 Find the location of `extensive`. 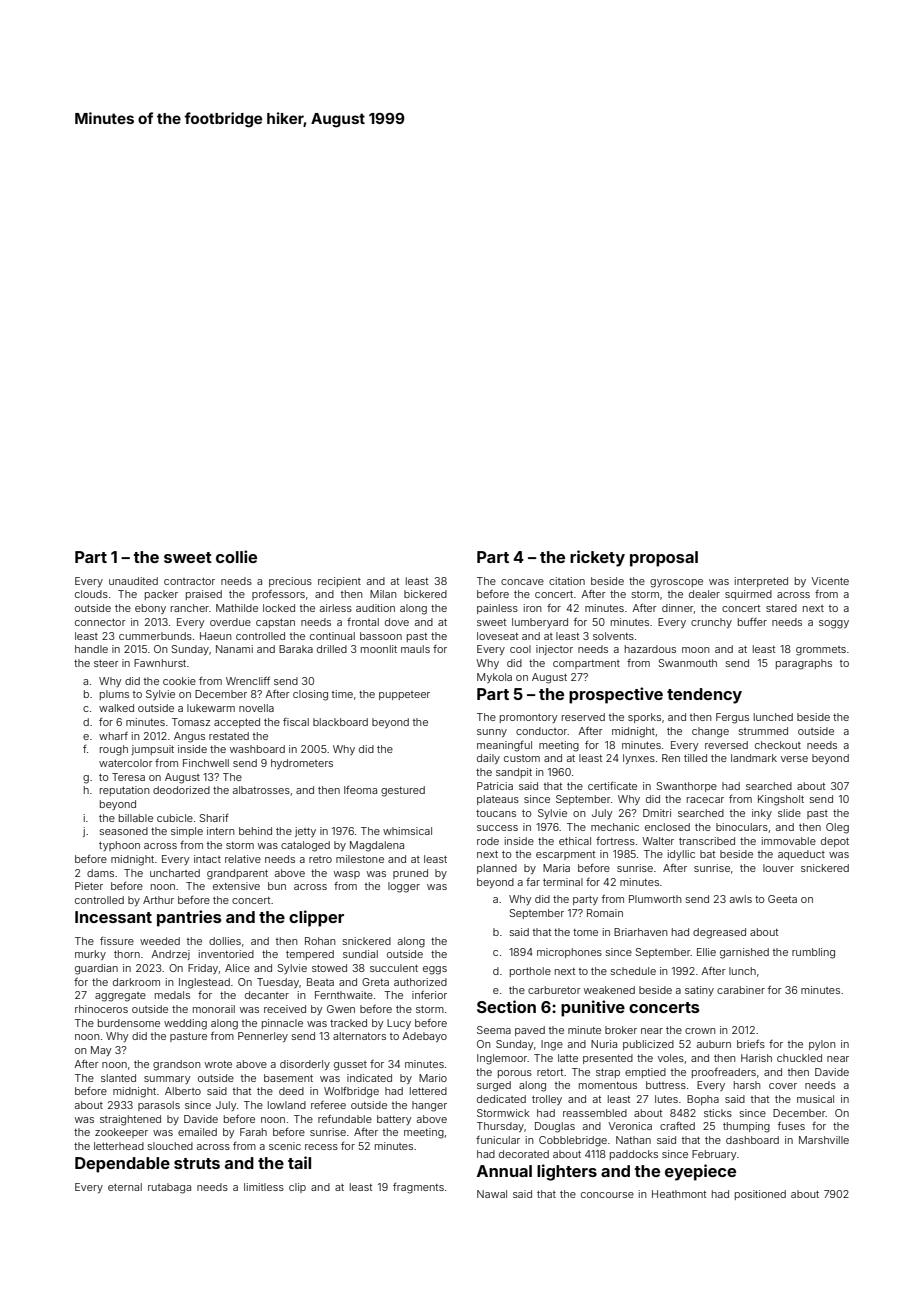

extensive is located at coordinates (236, 886).
